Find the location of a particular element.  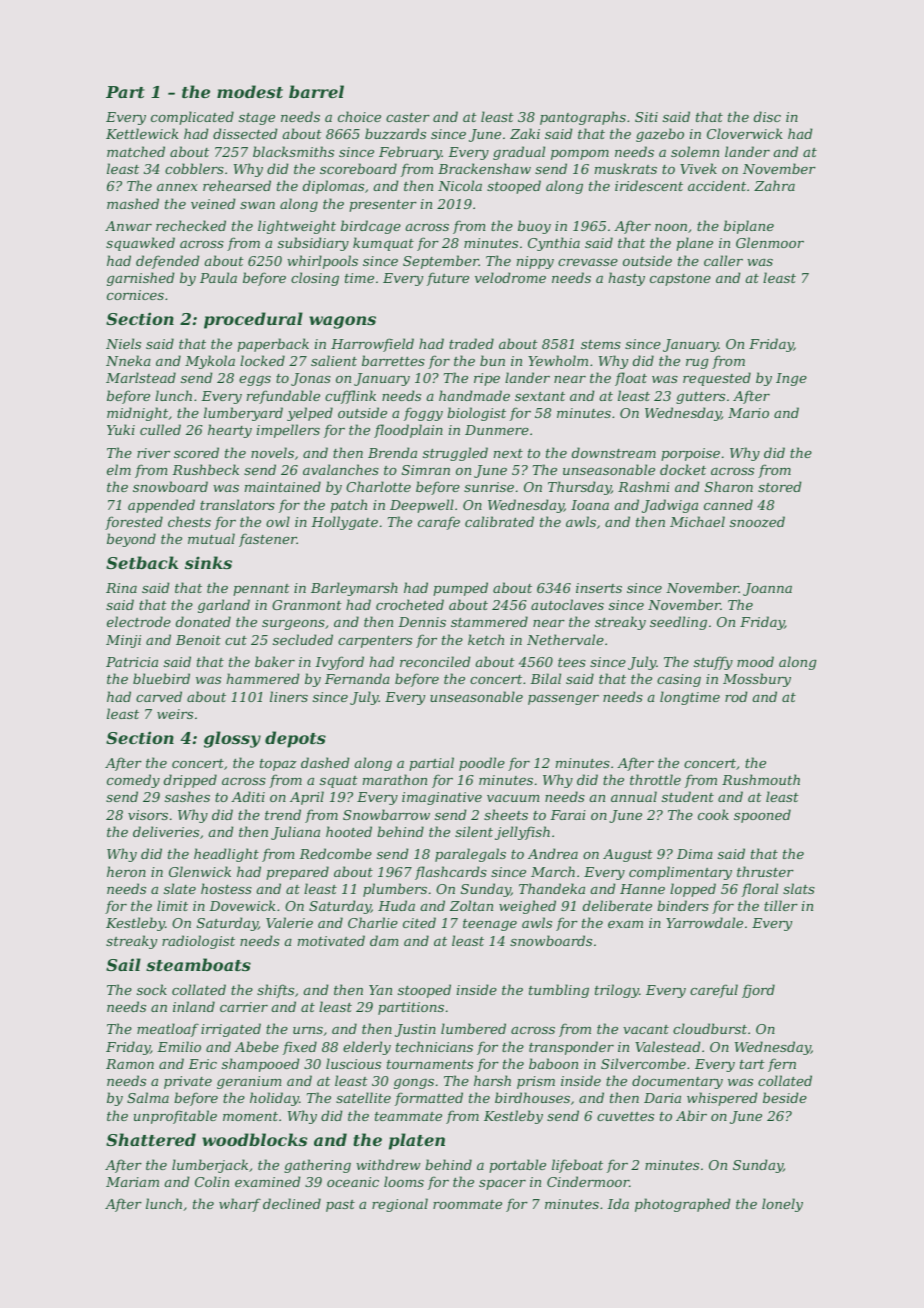

Bilal is located at coordinates (545, 678).
